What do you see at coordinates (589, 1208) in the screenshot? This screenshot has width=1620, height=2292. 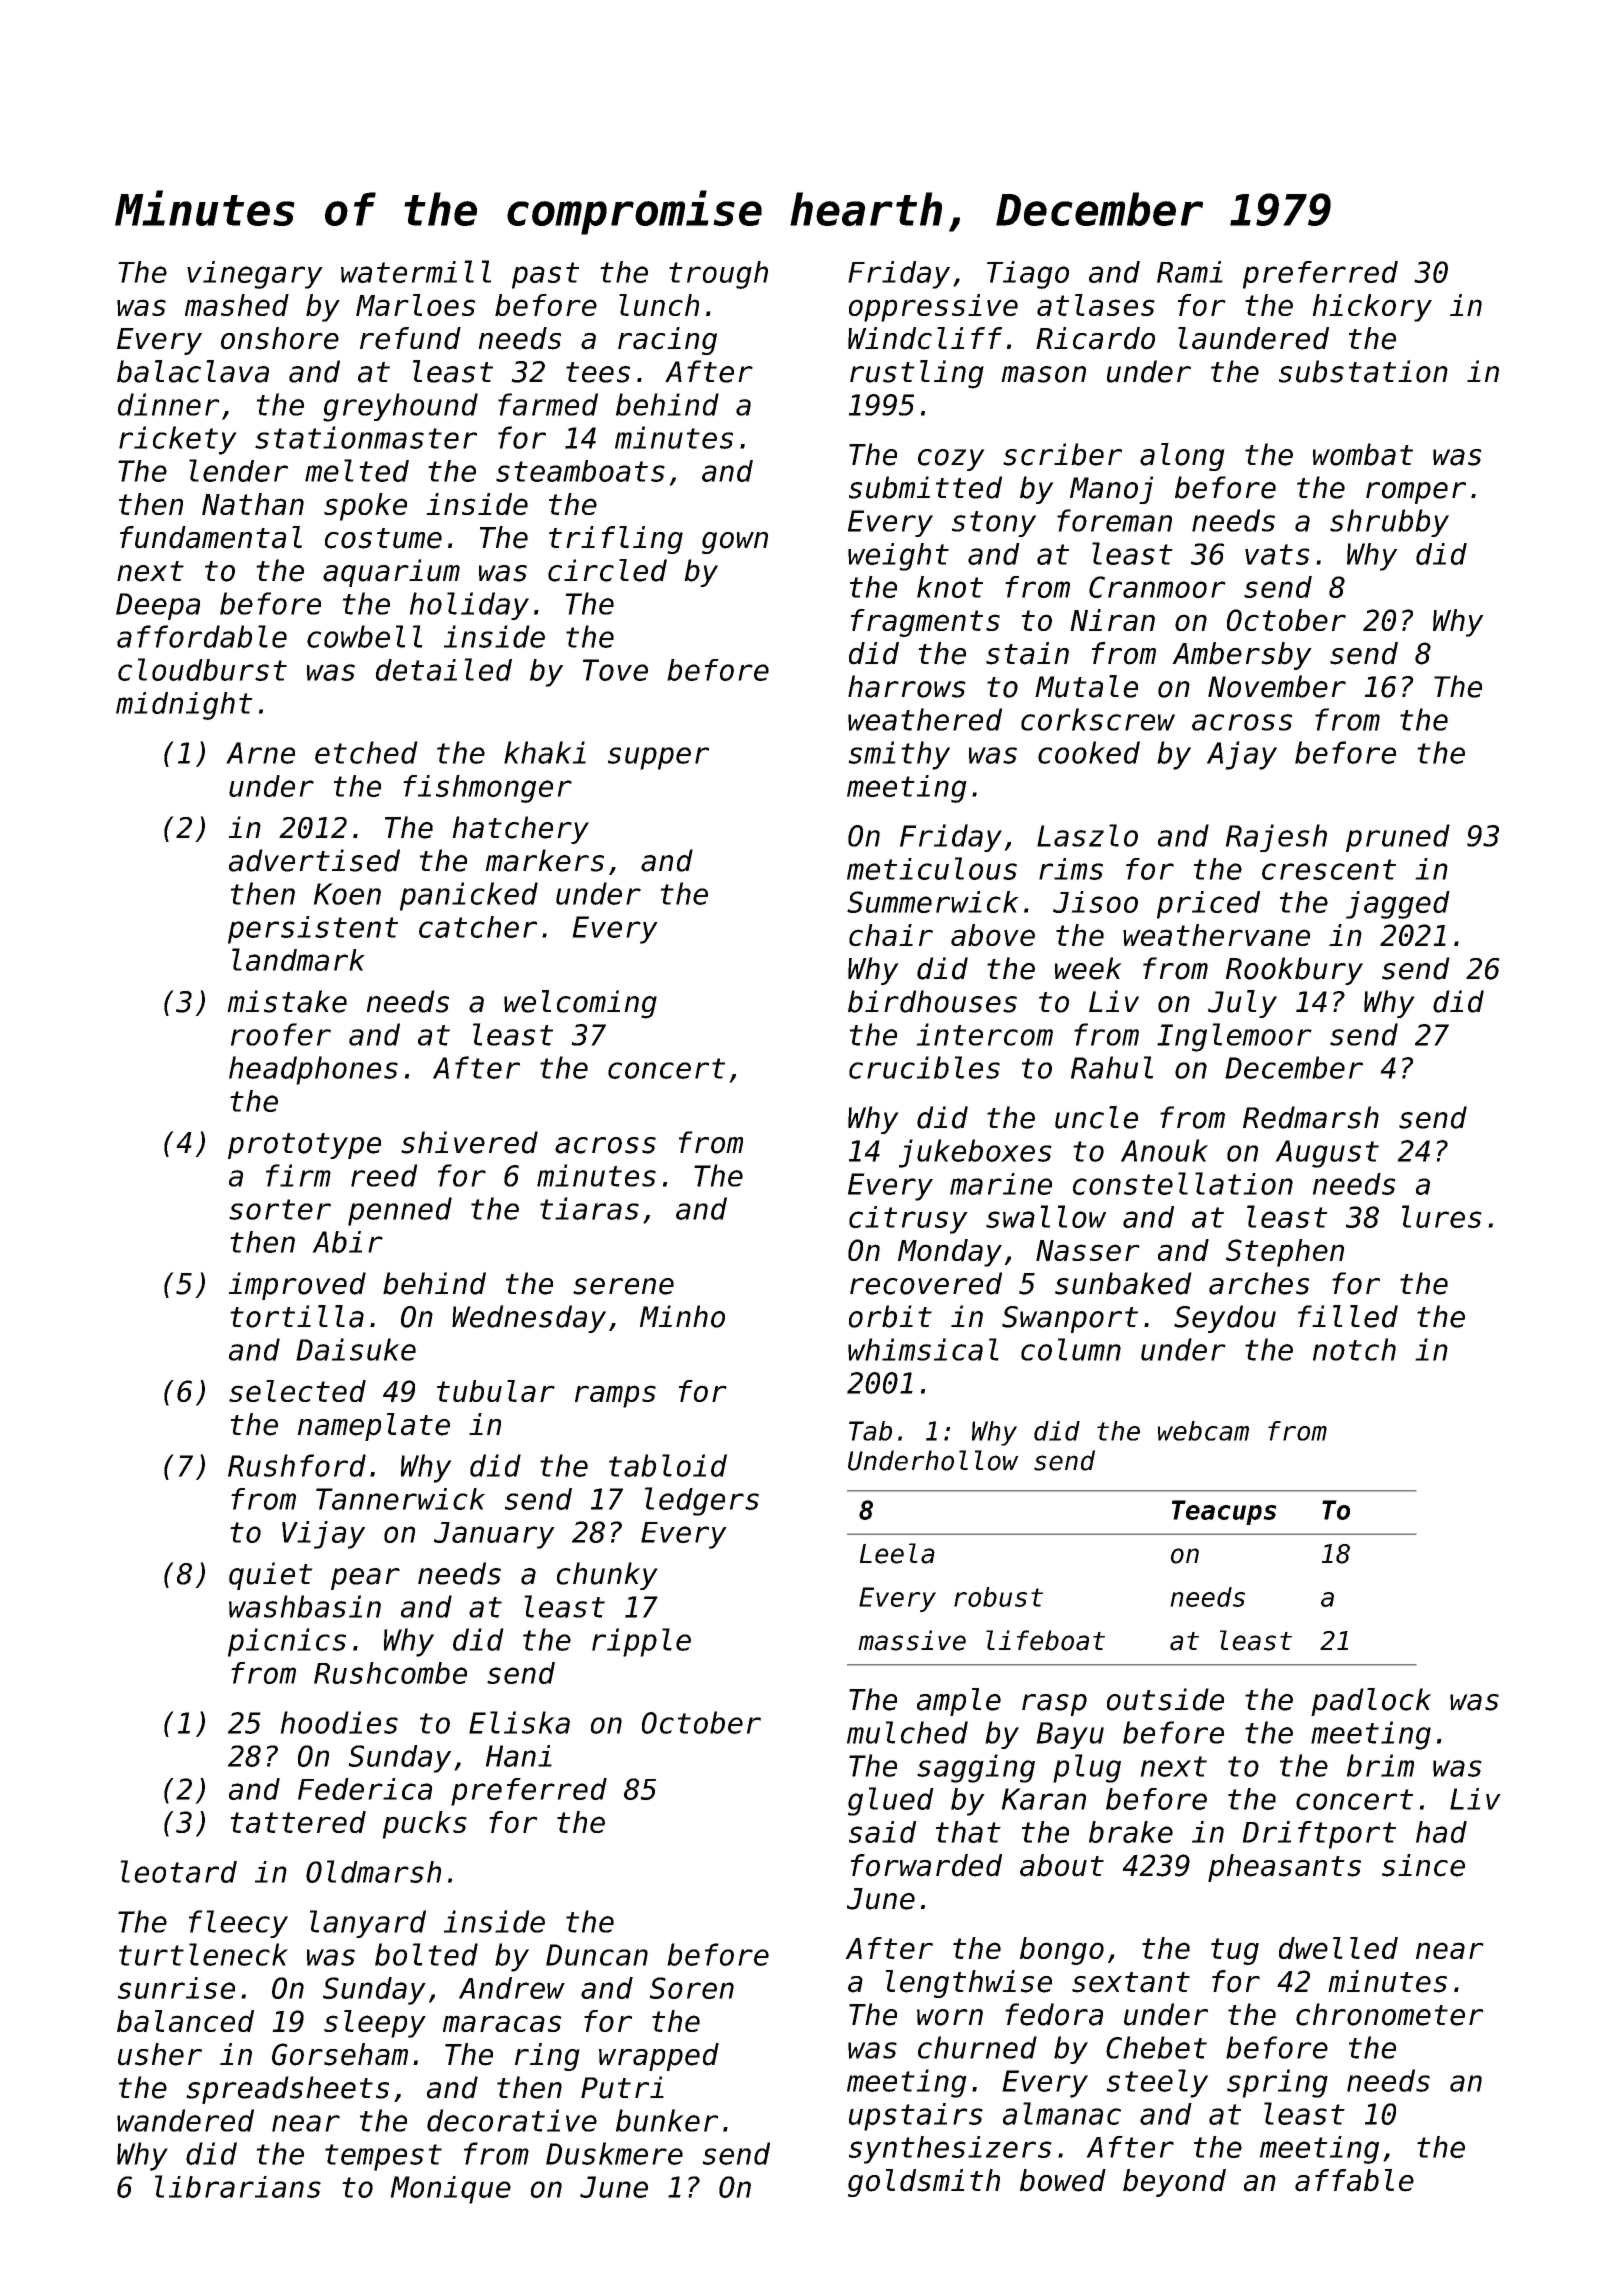 I see `tiaras` at bounding box center [589, 1208].
